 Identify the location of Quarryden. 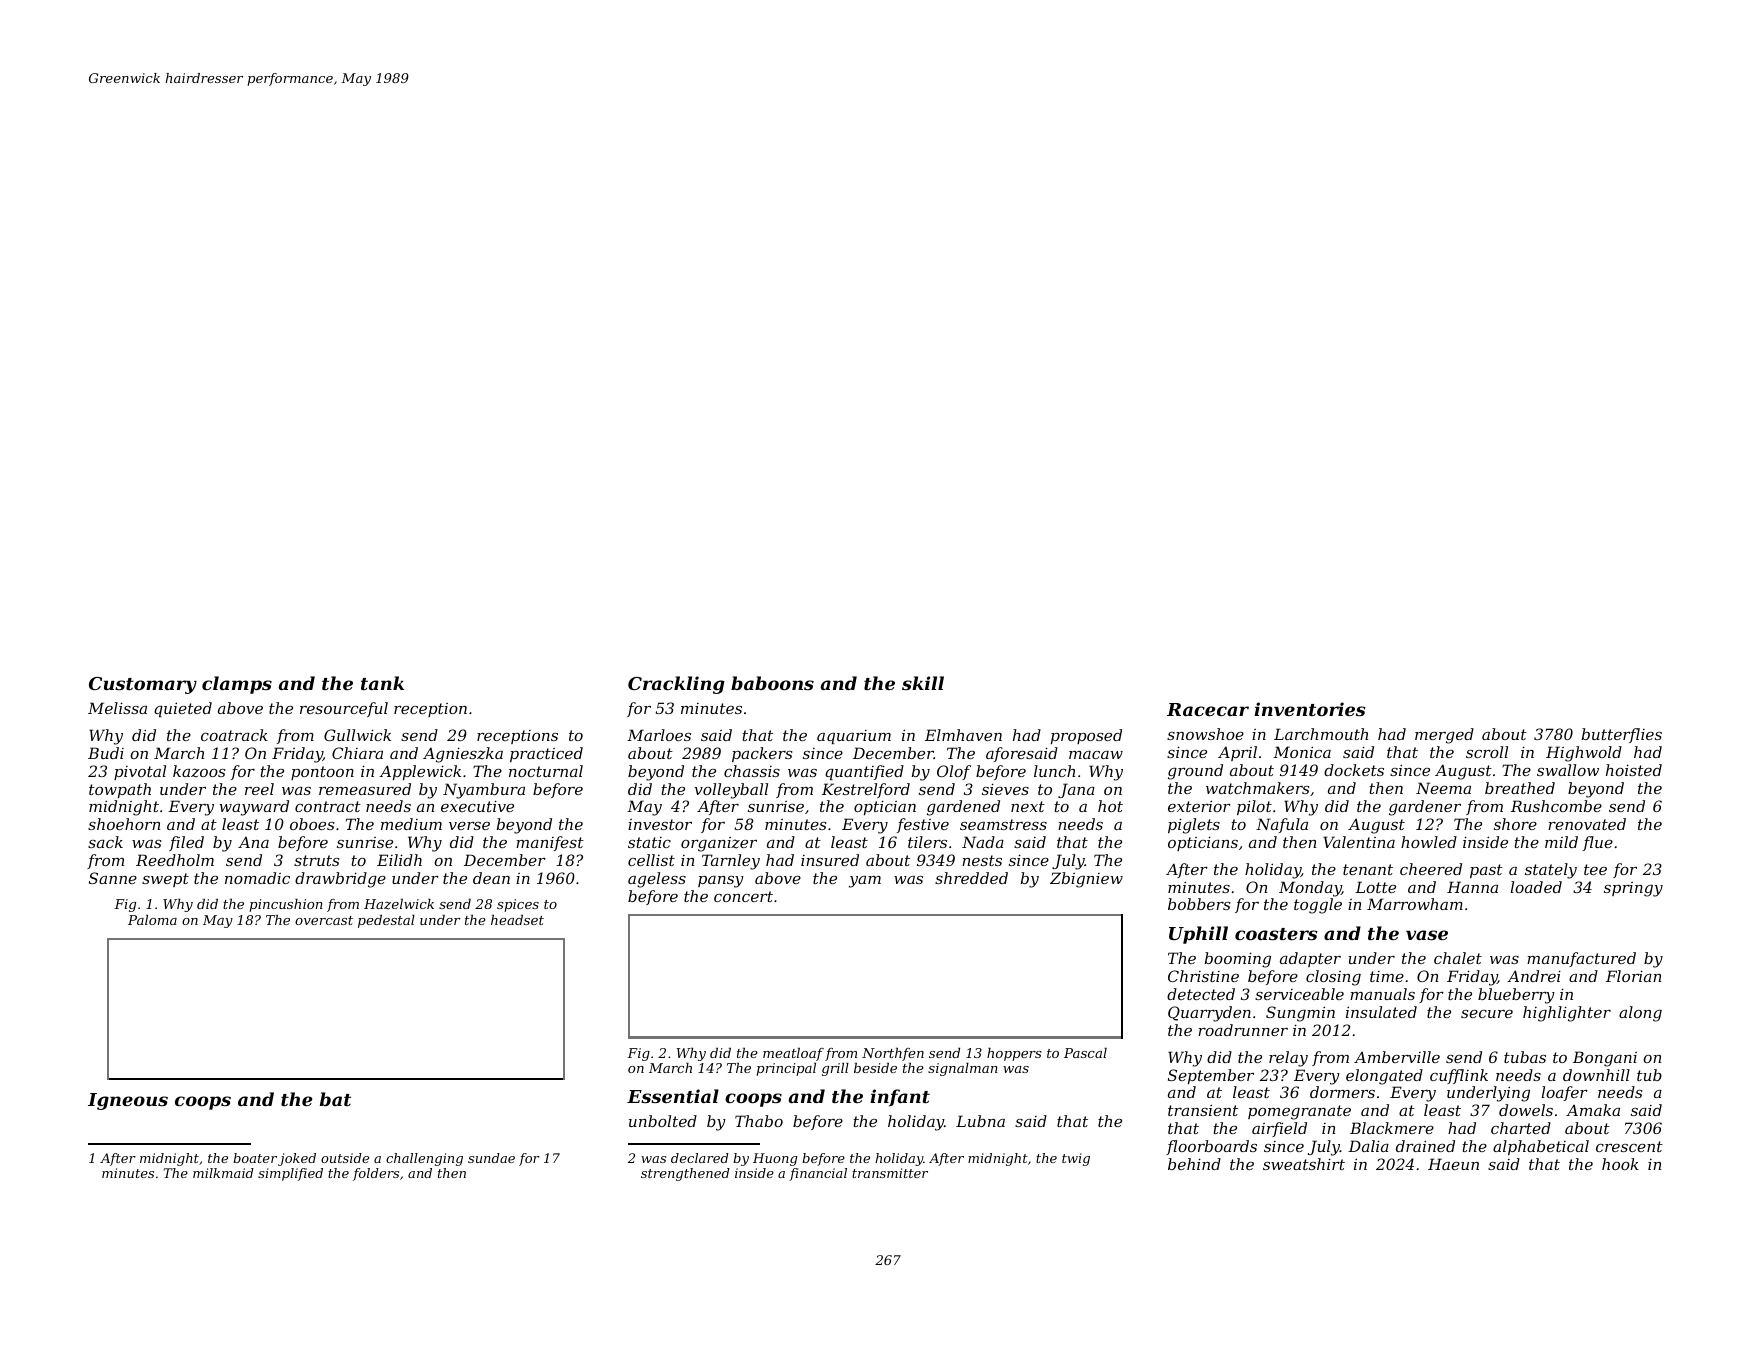
(1209, 1014).
